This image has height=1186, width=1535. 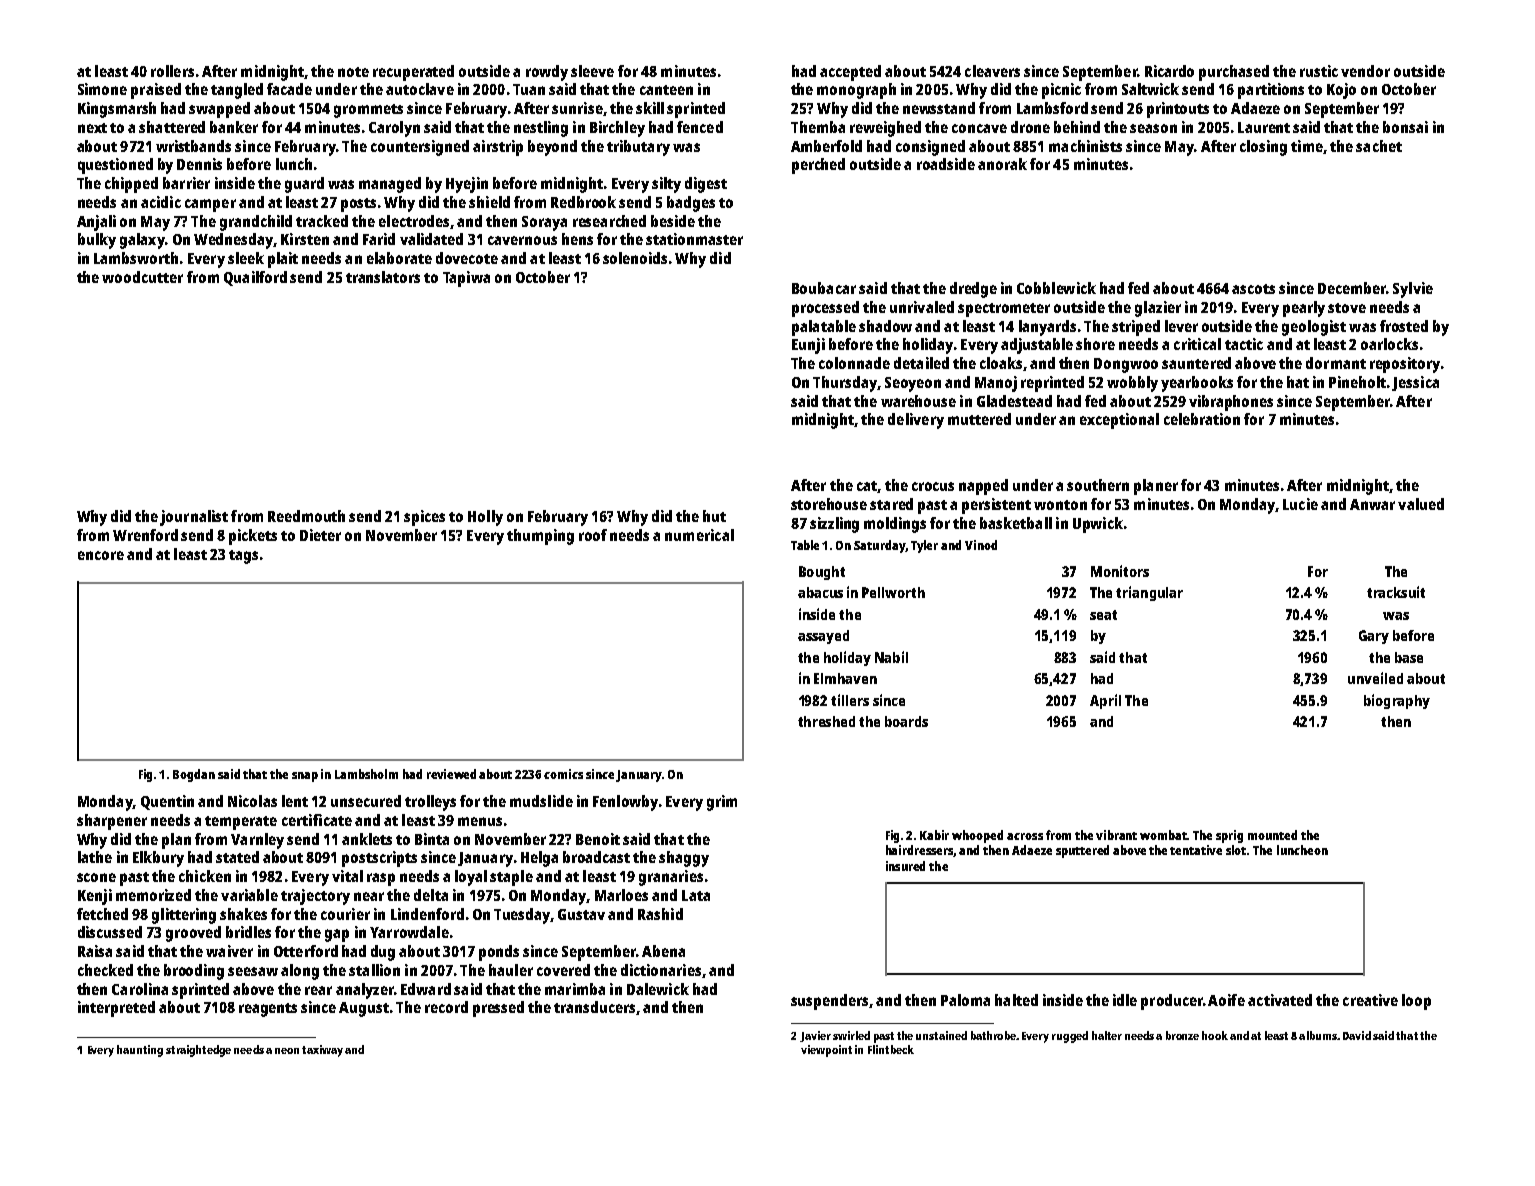 I want to click on tags, so click(x=243, y=557).
